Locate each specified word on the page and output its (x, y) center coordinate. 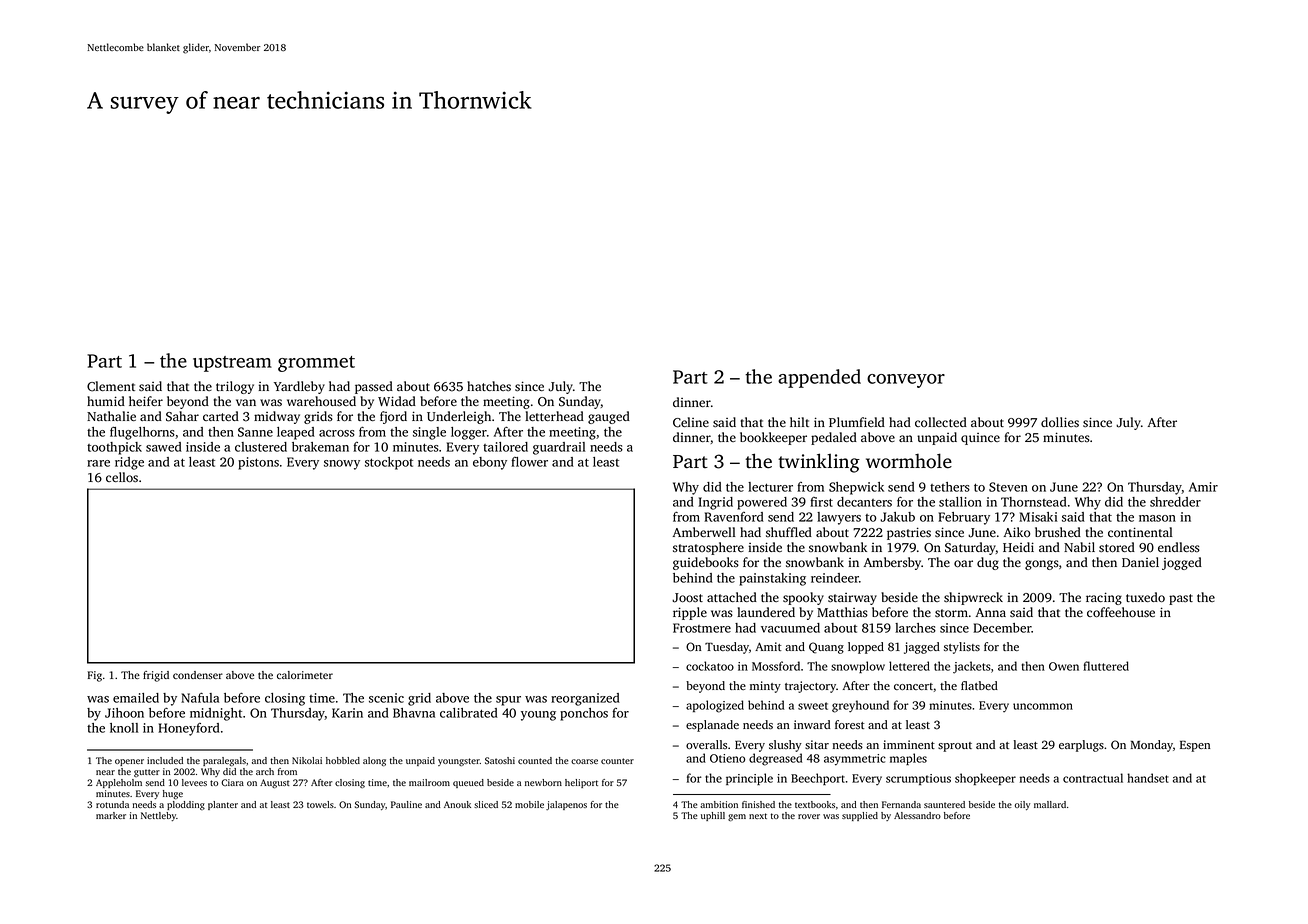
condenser (198, 675)
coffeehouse (1121, 612)
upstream (232, 364)
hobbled (343, 760)
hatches (489, 386)
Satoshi (500, 760)
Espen (1195, 746)
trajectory (810, 687)
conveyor (906, 381)
